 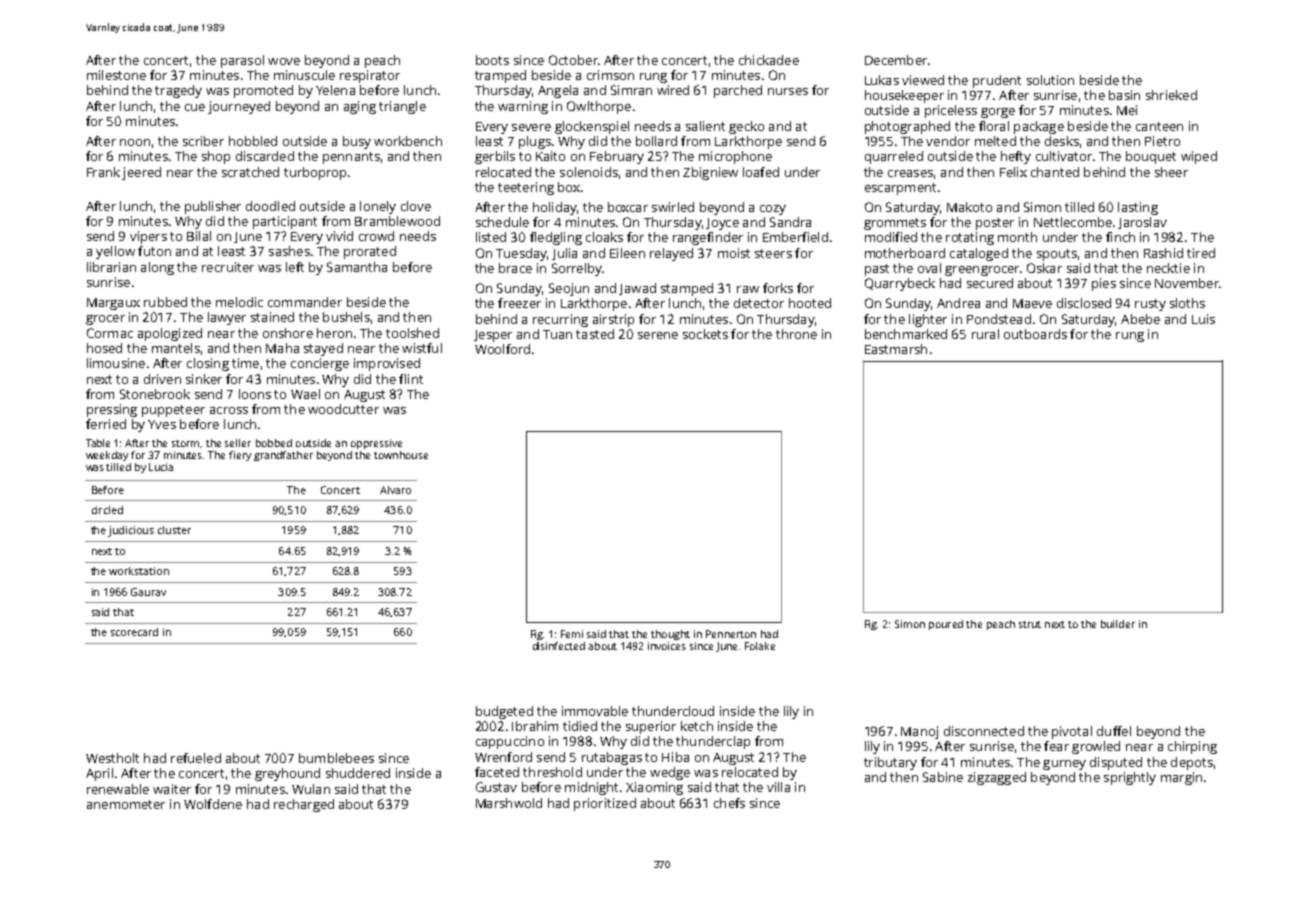 I want to click on Woolford, so click(x=502, y=349).
